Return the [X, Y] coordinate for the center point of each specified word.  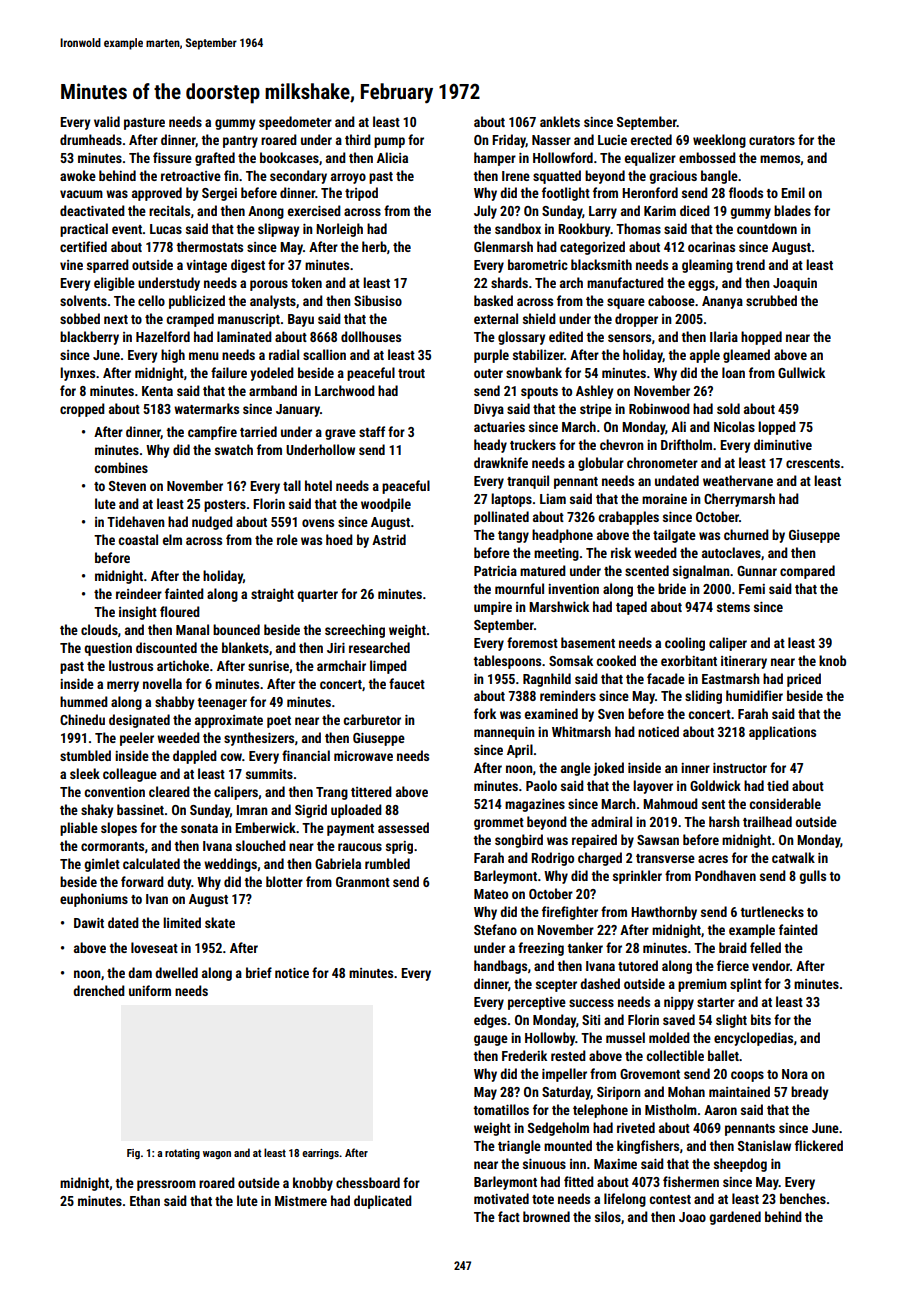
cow [231, 757]
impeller [564, 1075]
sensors [629, 338]
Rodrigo [552, 859]
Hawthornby [664, 913]
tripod [361, 194]
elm [172, 539]
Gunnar [757, 571]
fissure [172, 157]
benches [803, 1198]
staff [372, 431]
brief [259, 972]
